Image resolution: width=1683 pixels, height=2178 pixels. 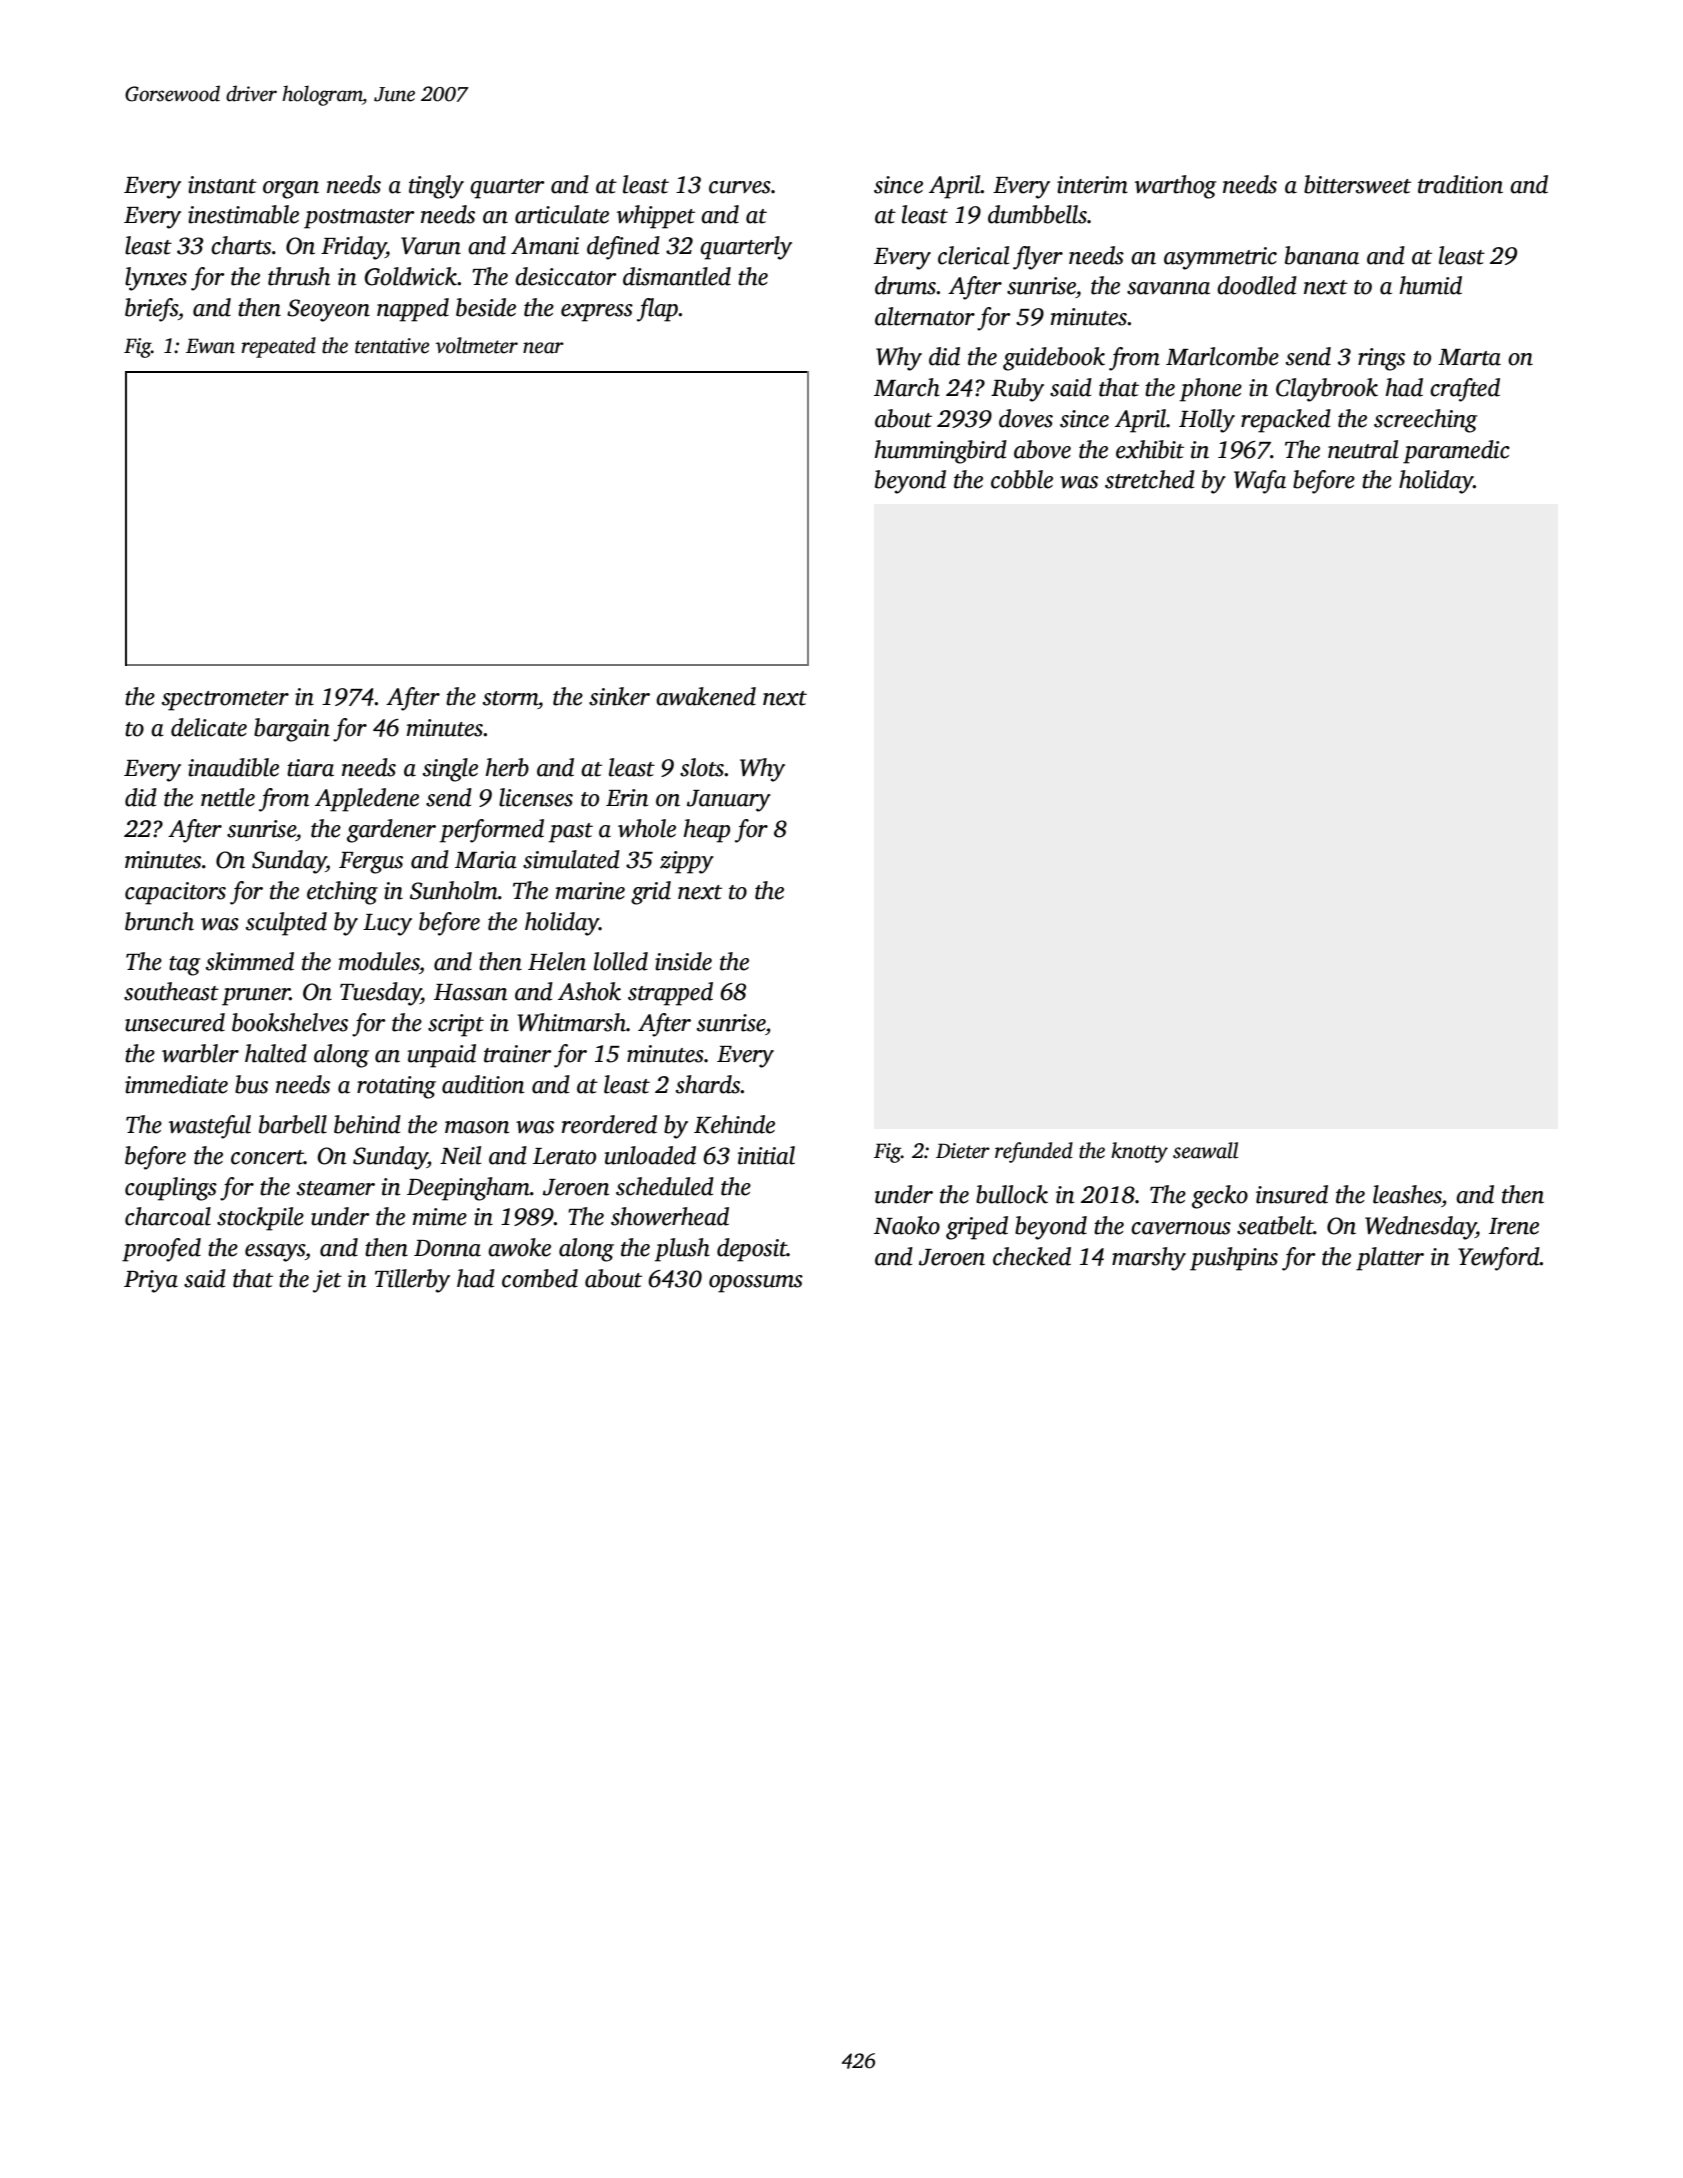 What do you see at coordinates (476, 345) in the screenshot?
I see `voltmeter` at bounding box center [476, 345].
